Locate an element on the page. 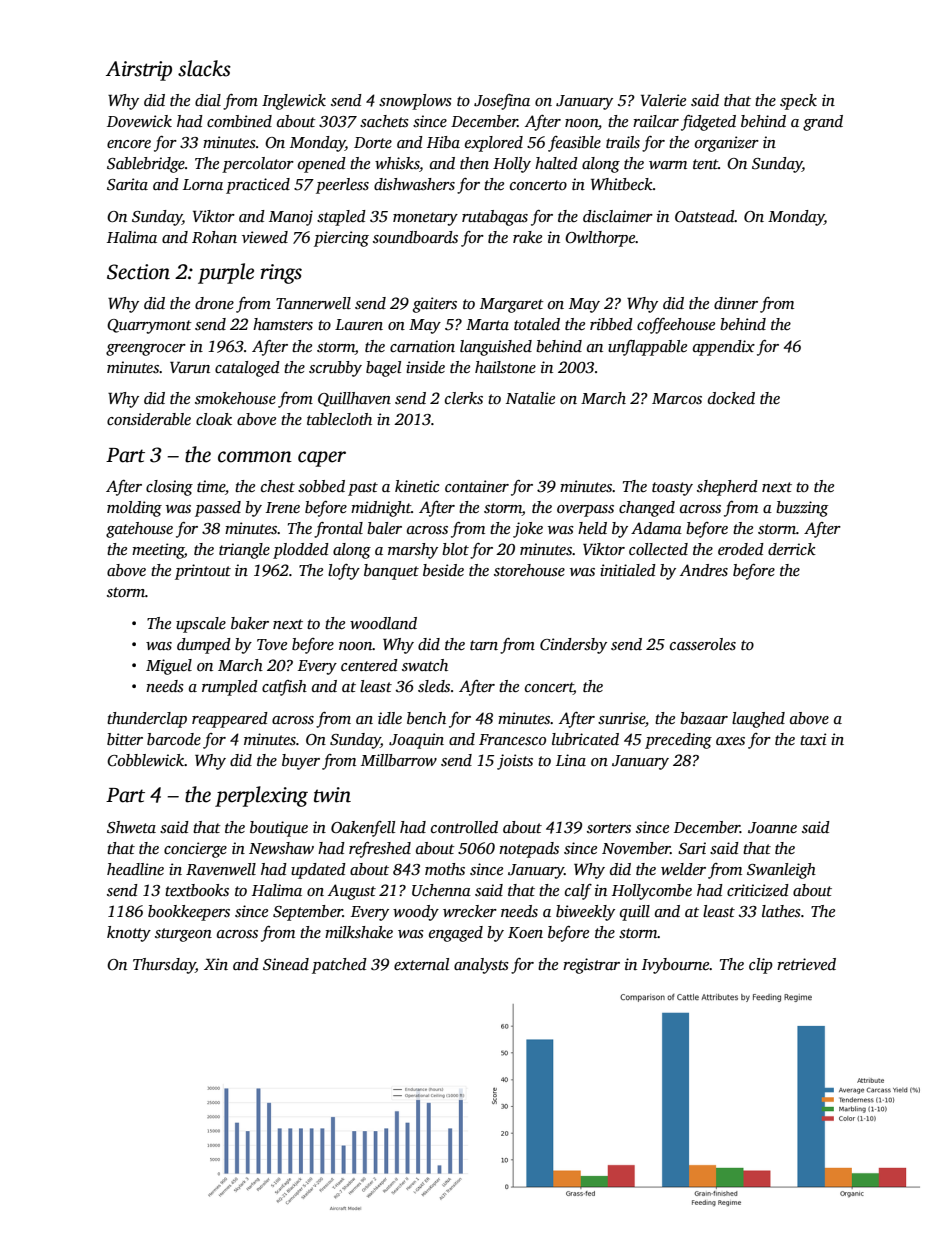  Airstrip is located at coordinates (139, 71).
